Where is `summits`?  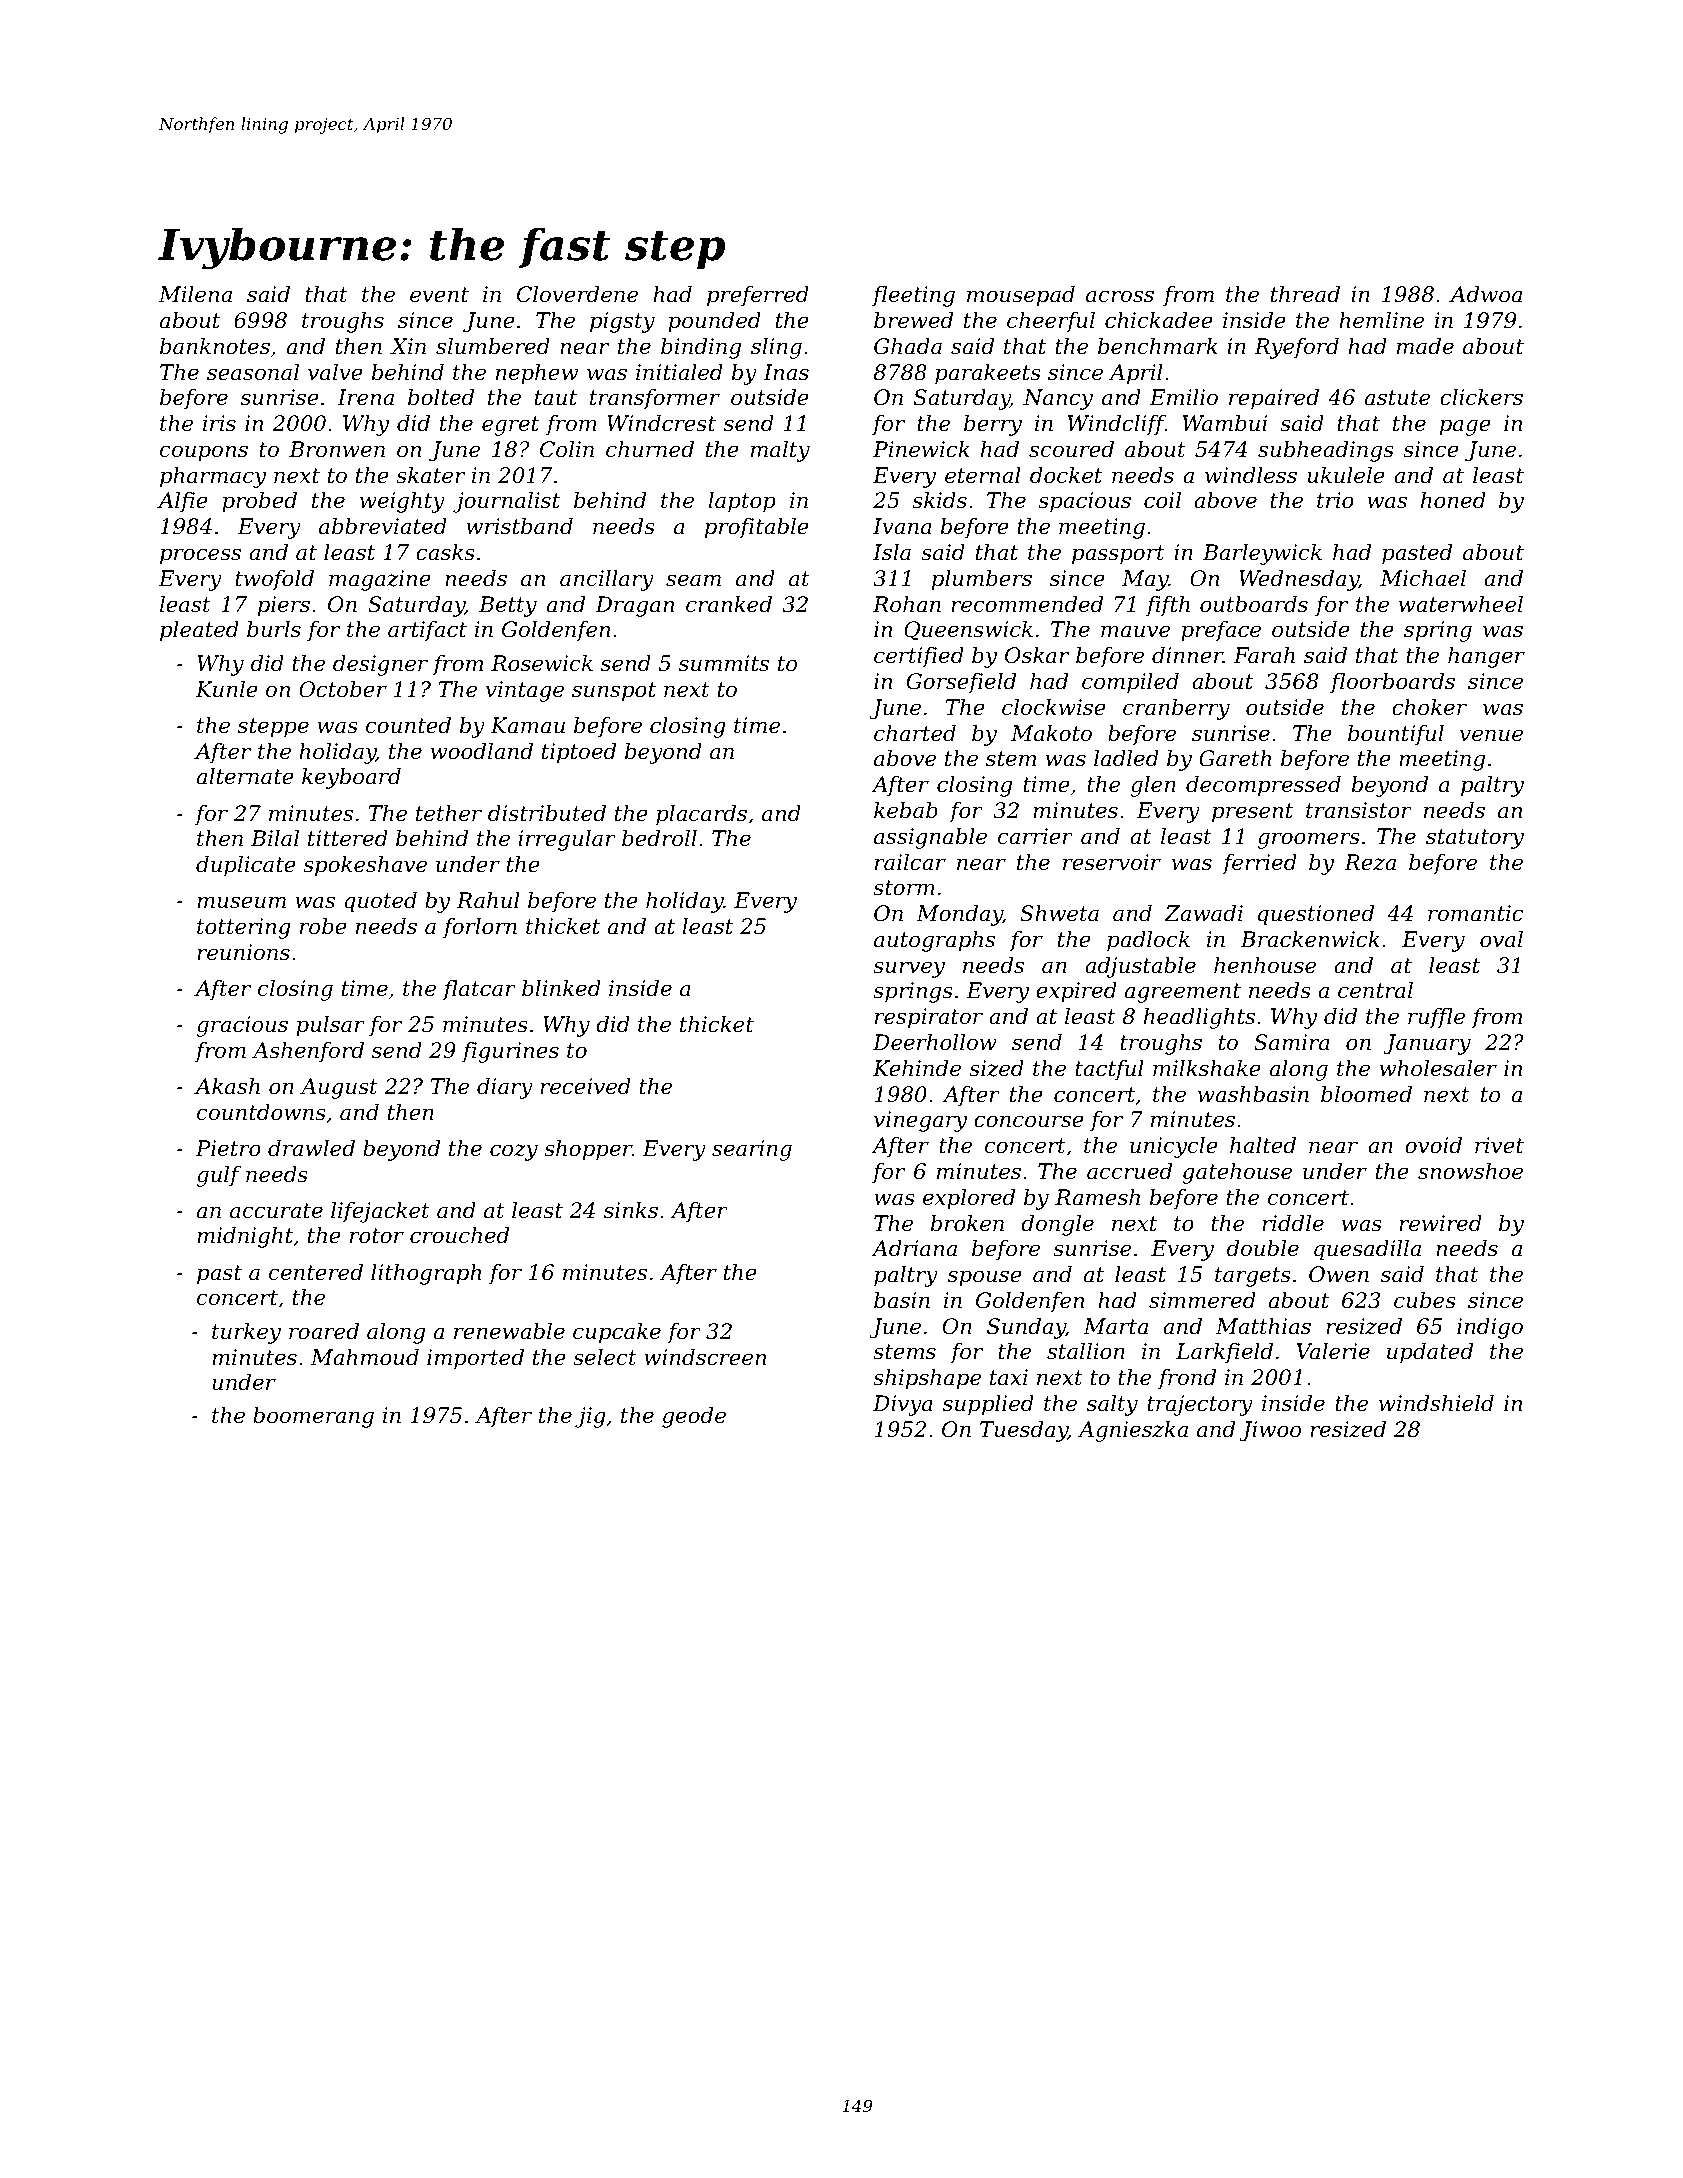 summits is located at coordinates (724, 663).
